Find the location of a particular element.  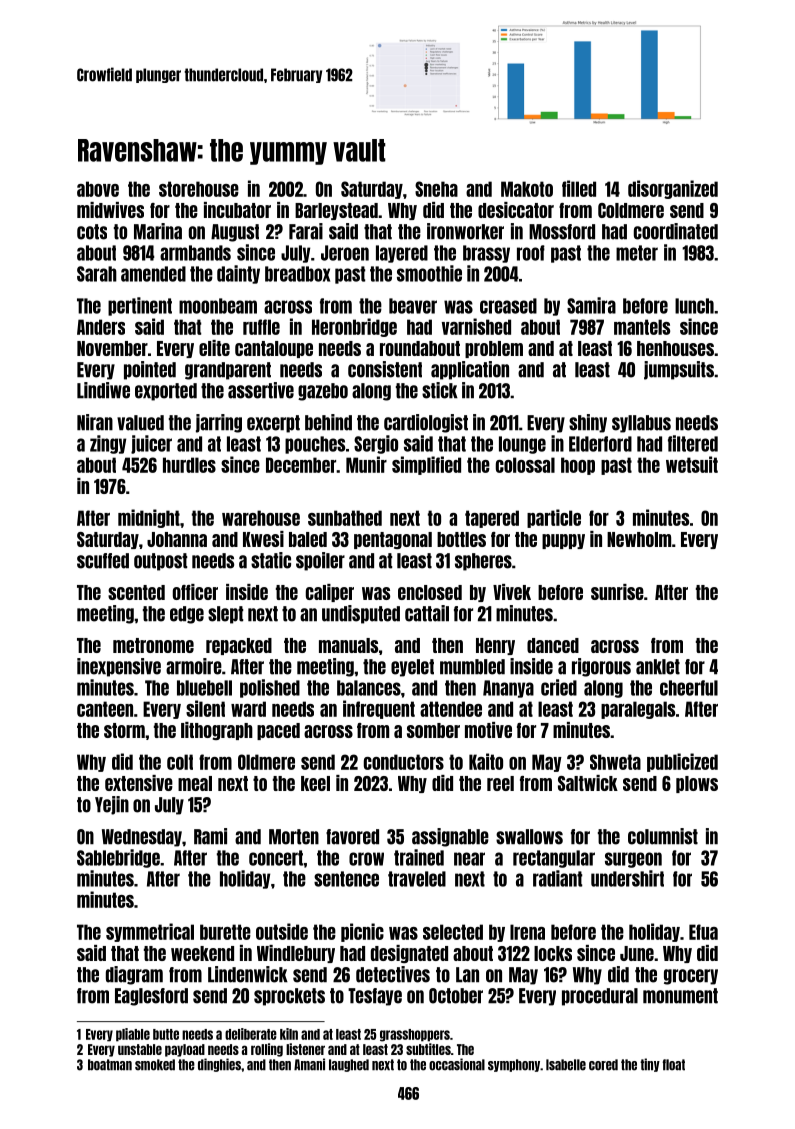

hurdles is located at coordinates (189, 465).
